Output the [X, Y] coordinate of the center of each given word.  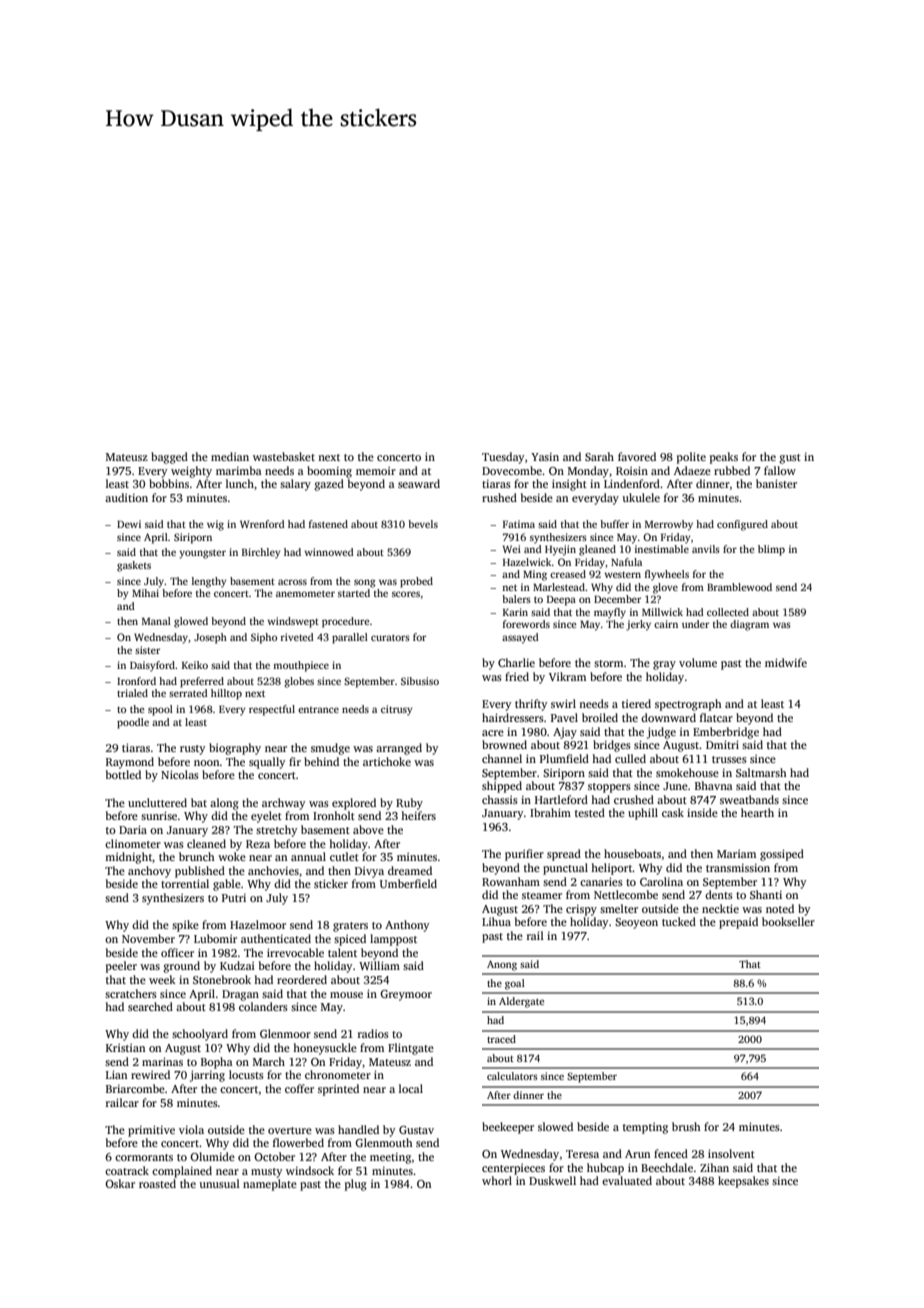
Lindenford [632, 483]
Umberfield [408, 883]
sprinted [338, 1090]
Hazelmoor [258, 924]
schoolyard [200, 1035]
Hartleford [561, 799]
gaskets [134, 566]
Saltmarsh [761, 772]
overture [290, 1130]
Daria [133, 829]
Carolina [661, 881]
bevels [423, 524]
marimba [239, 470]
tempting [645, 1128]
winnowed [329, 552]
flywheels [667, 575]
